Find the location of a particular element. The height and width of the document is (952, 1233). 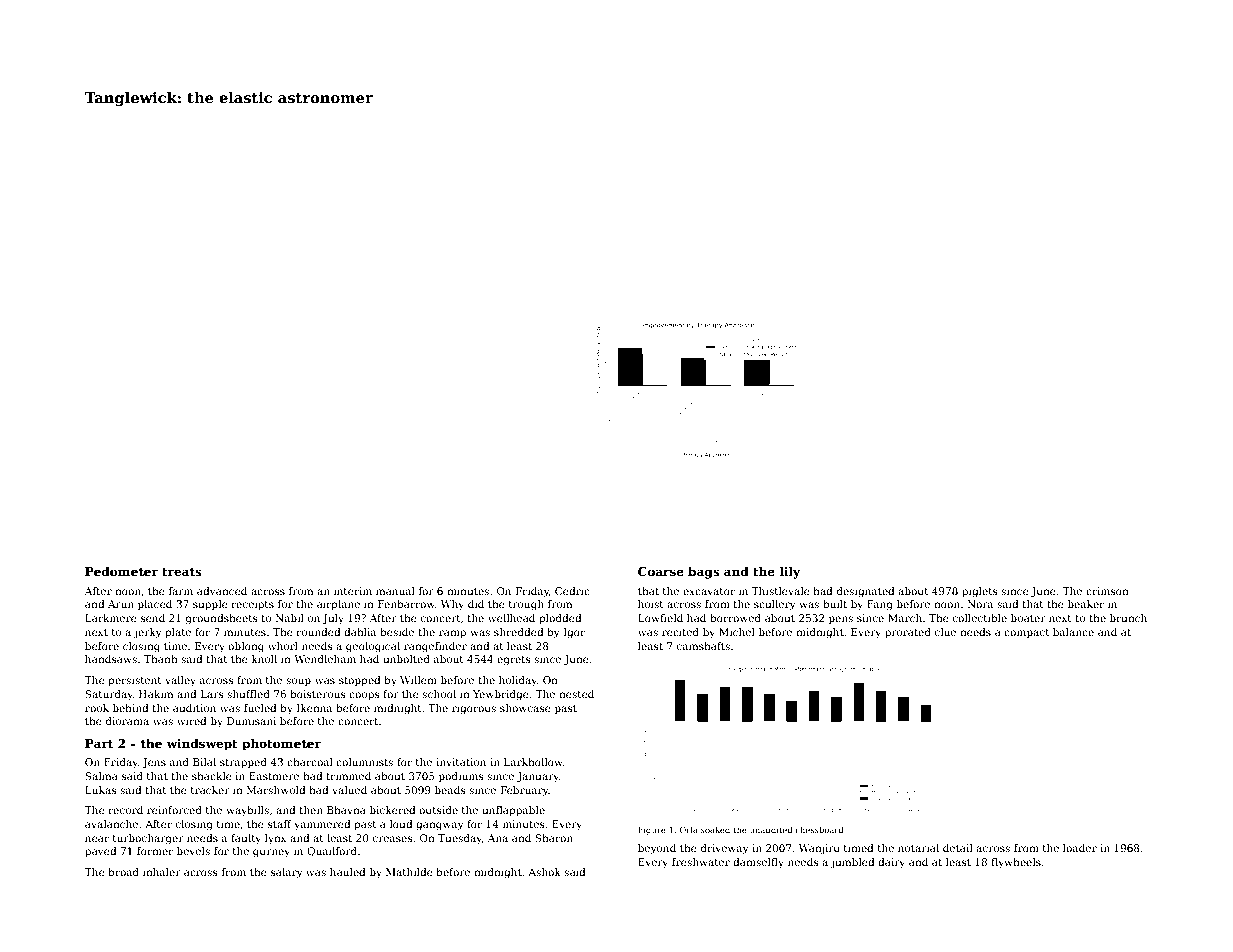

Marshwold is located at coordinates (275, 790).
